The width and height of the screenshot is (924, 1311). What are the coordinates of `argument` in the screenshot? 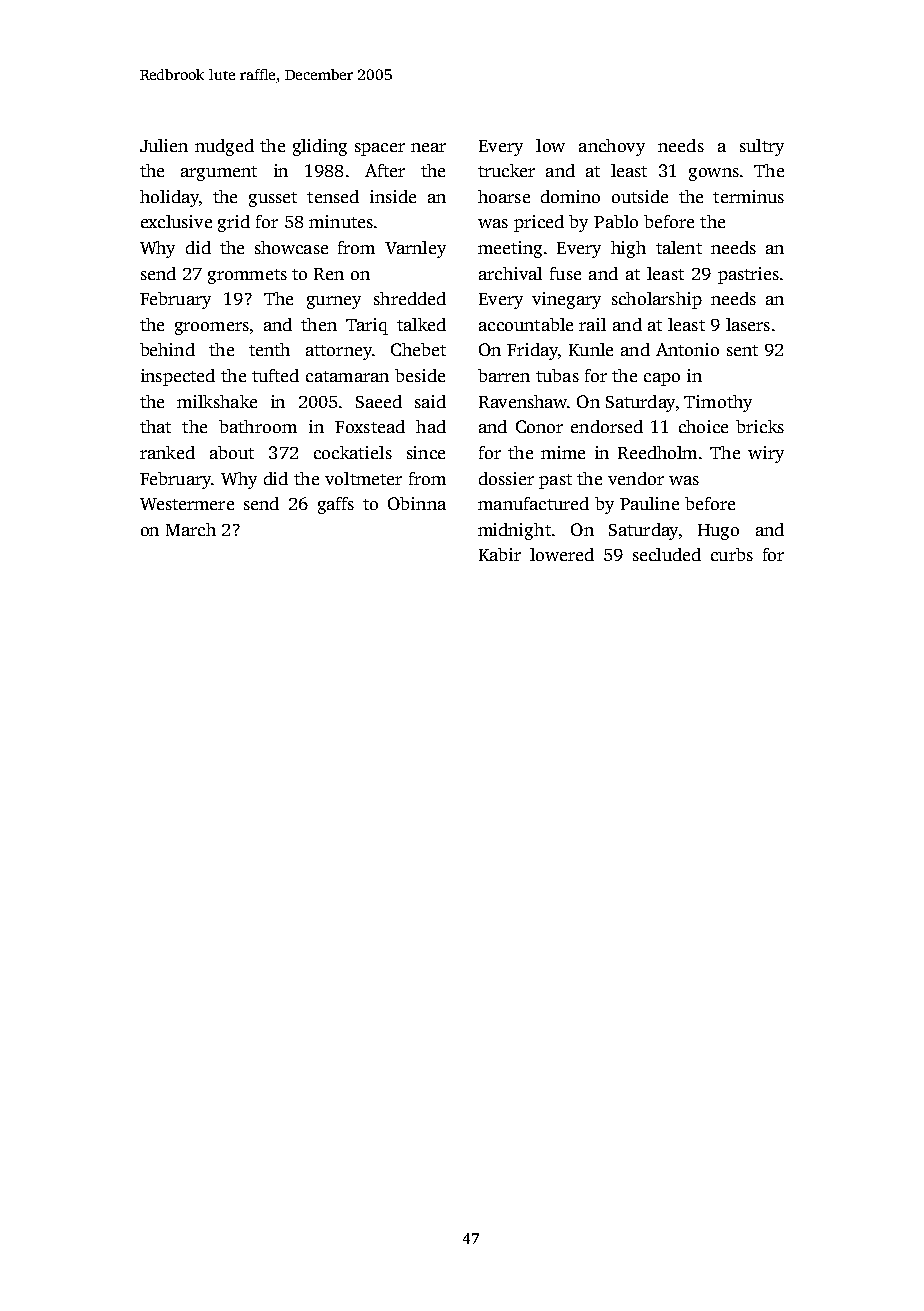 It's located at (219, 173).
